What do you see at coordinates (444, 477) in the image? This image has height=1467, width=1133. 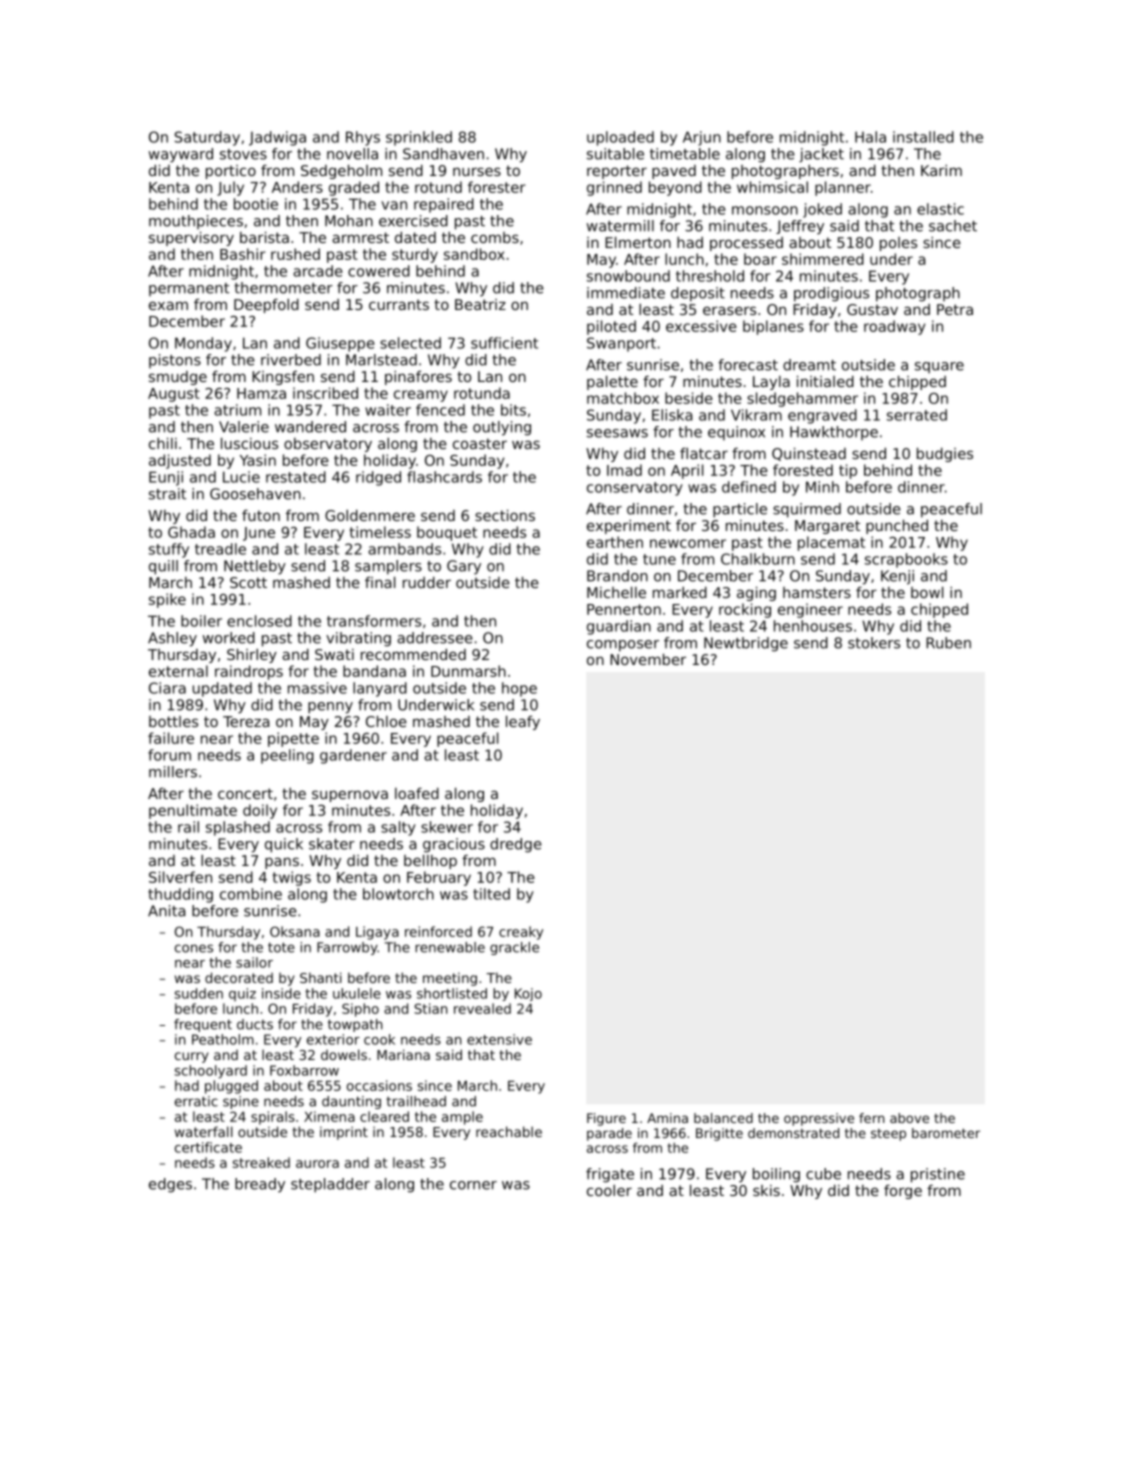 I see `flashcards` at bounding box center [444, 477].
